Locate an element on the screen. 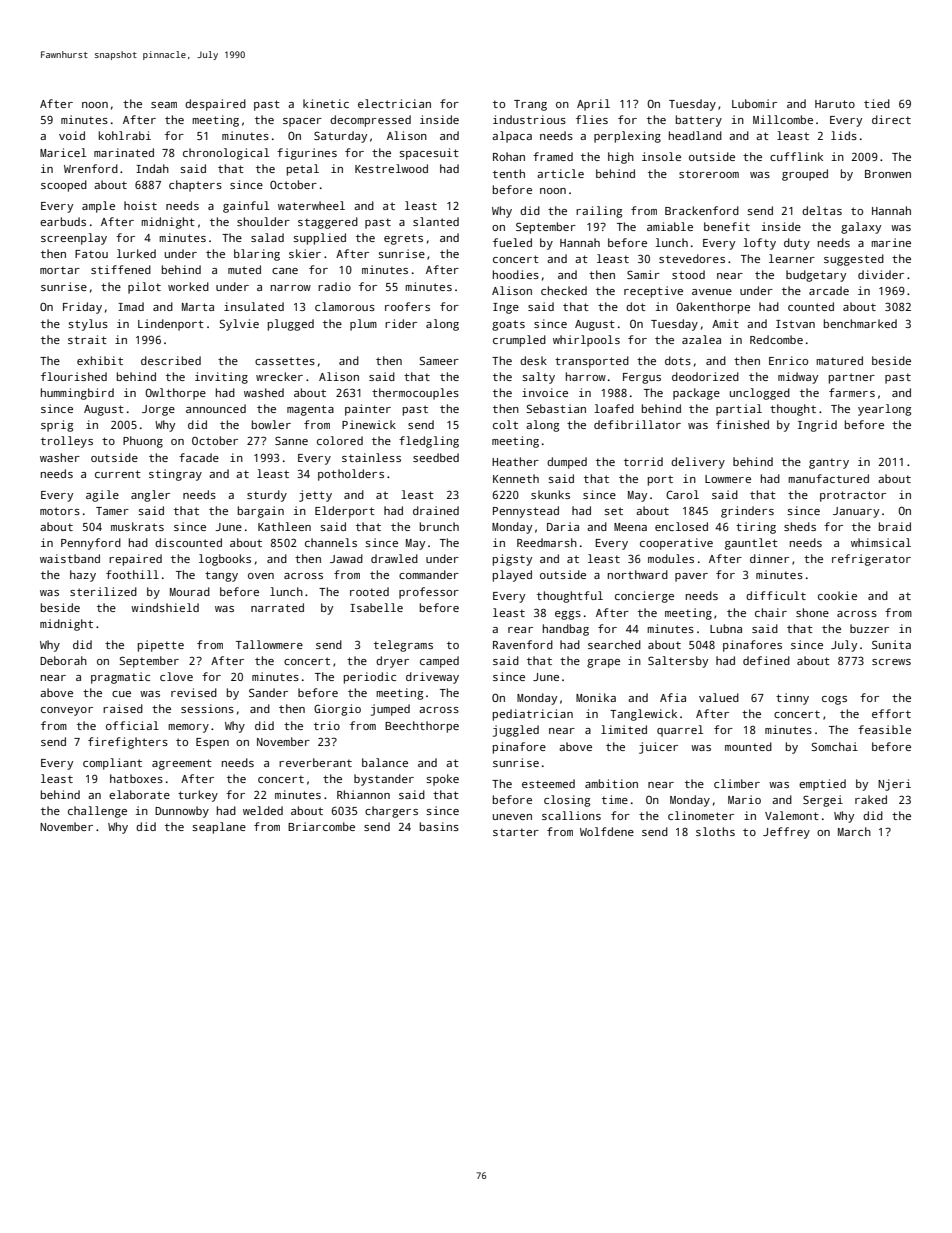  bargain is located at coordinates (261, 512).
